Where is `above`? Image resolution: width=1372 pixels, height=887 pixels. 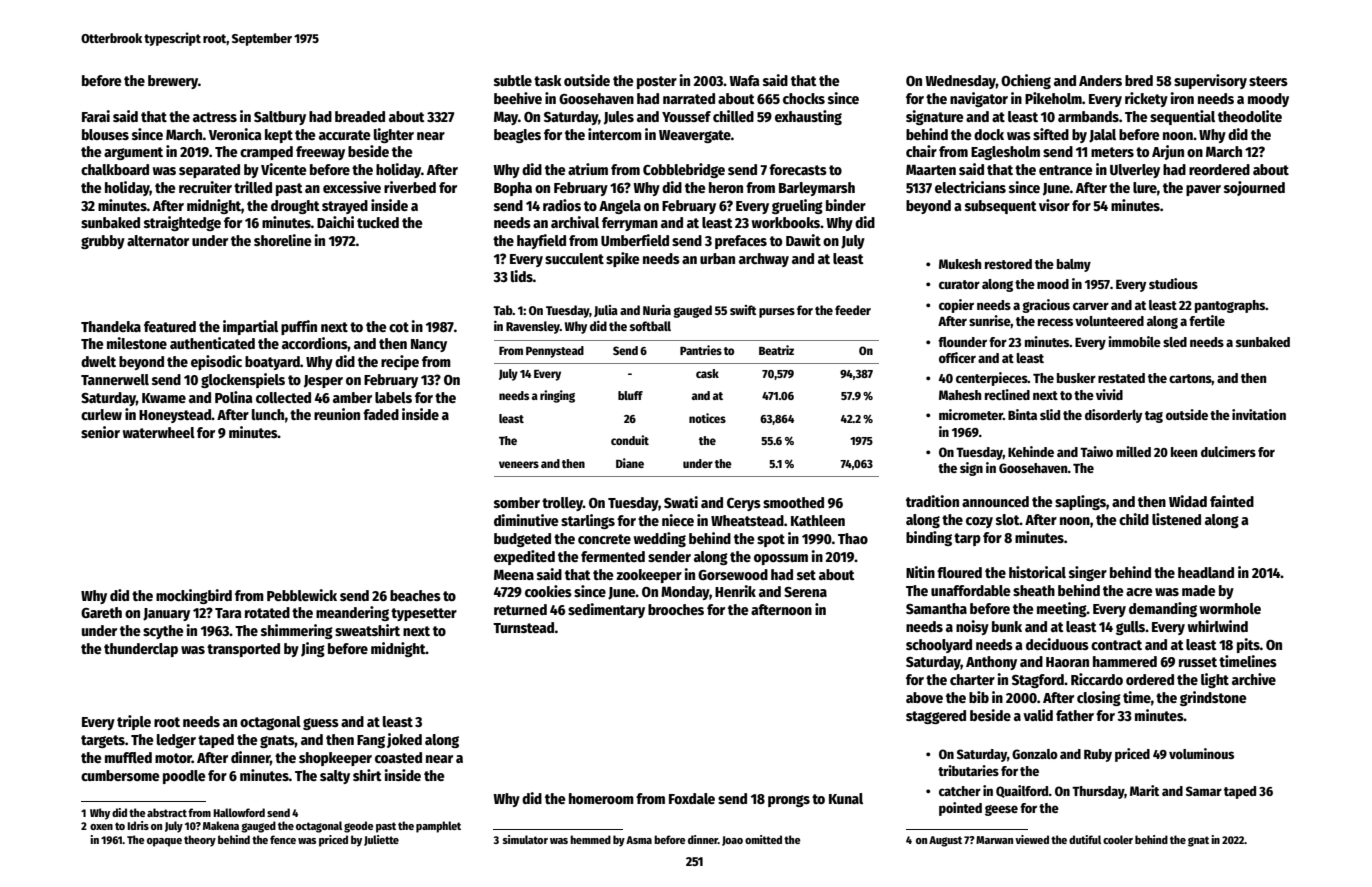
above is located at coordinates (924, 697).
